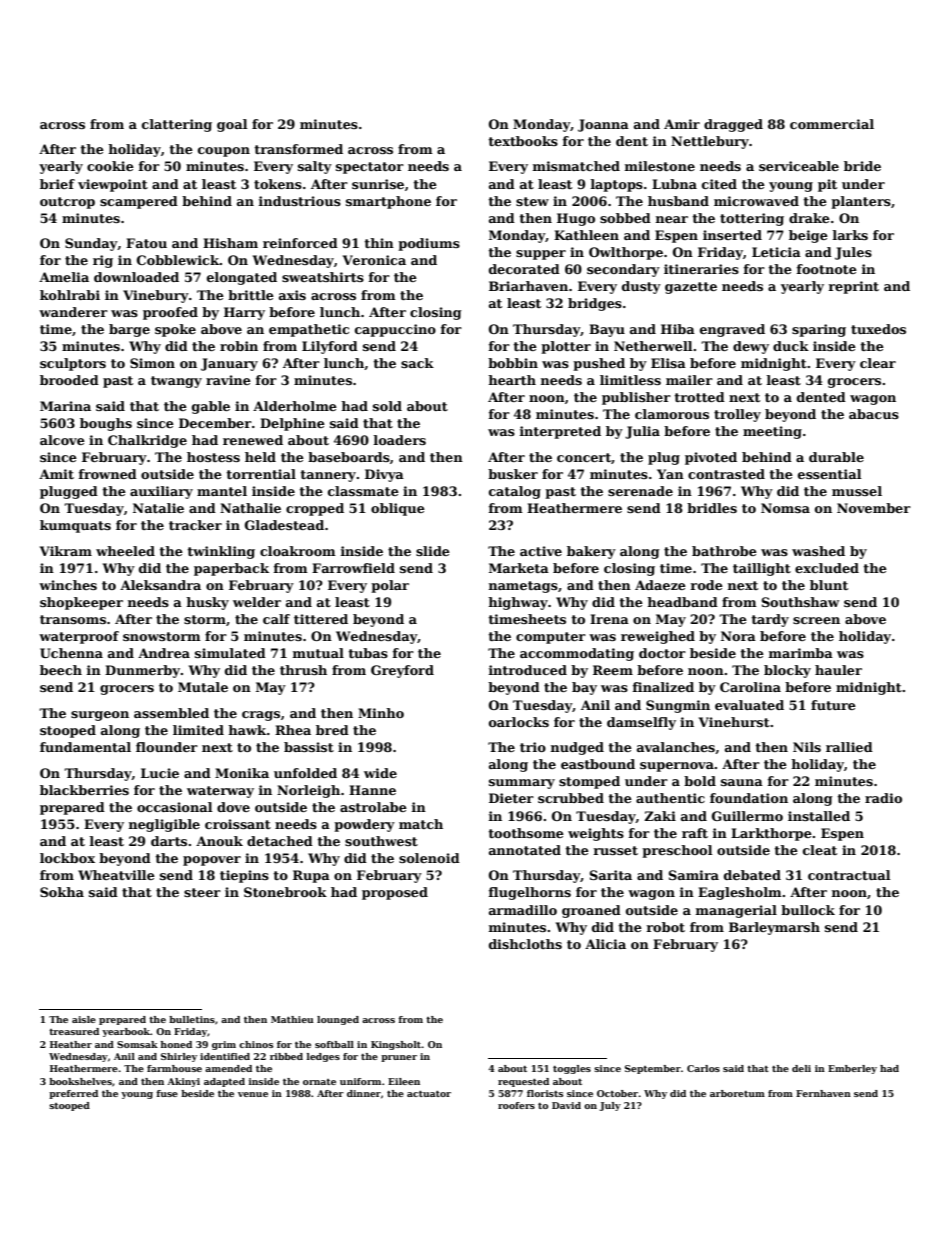  I want to click on polar, so click(390, 586).
